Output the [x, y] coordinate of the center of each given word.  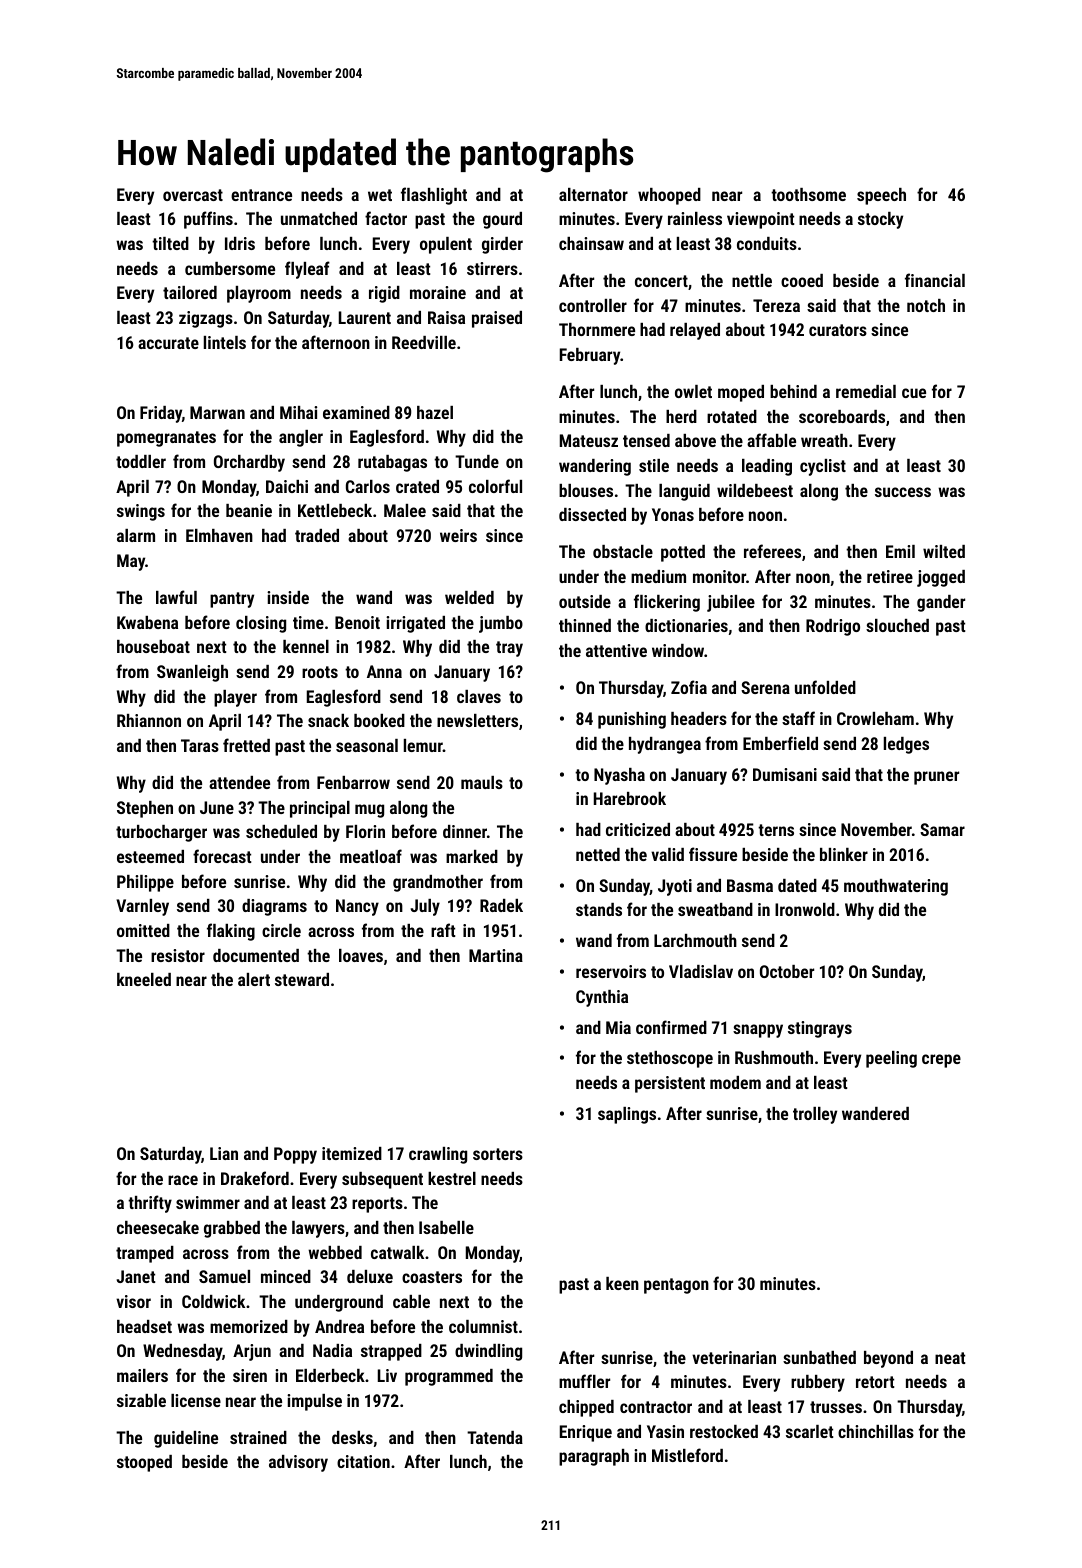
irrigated [415, 624]
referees [772, 551]
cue [914, 393]
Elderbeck [330, 1375]
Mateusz [589, 440]
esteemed [150, 856]
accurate [168, 343]
